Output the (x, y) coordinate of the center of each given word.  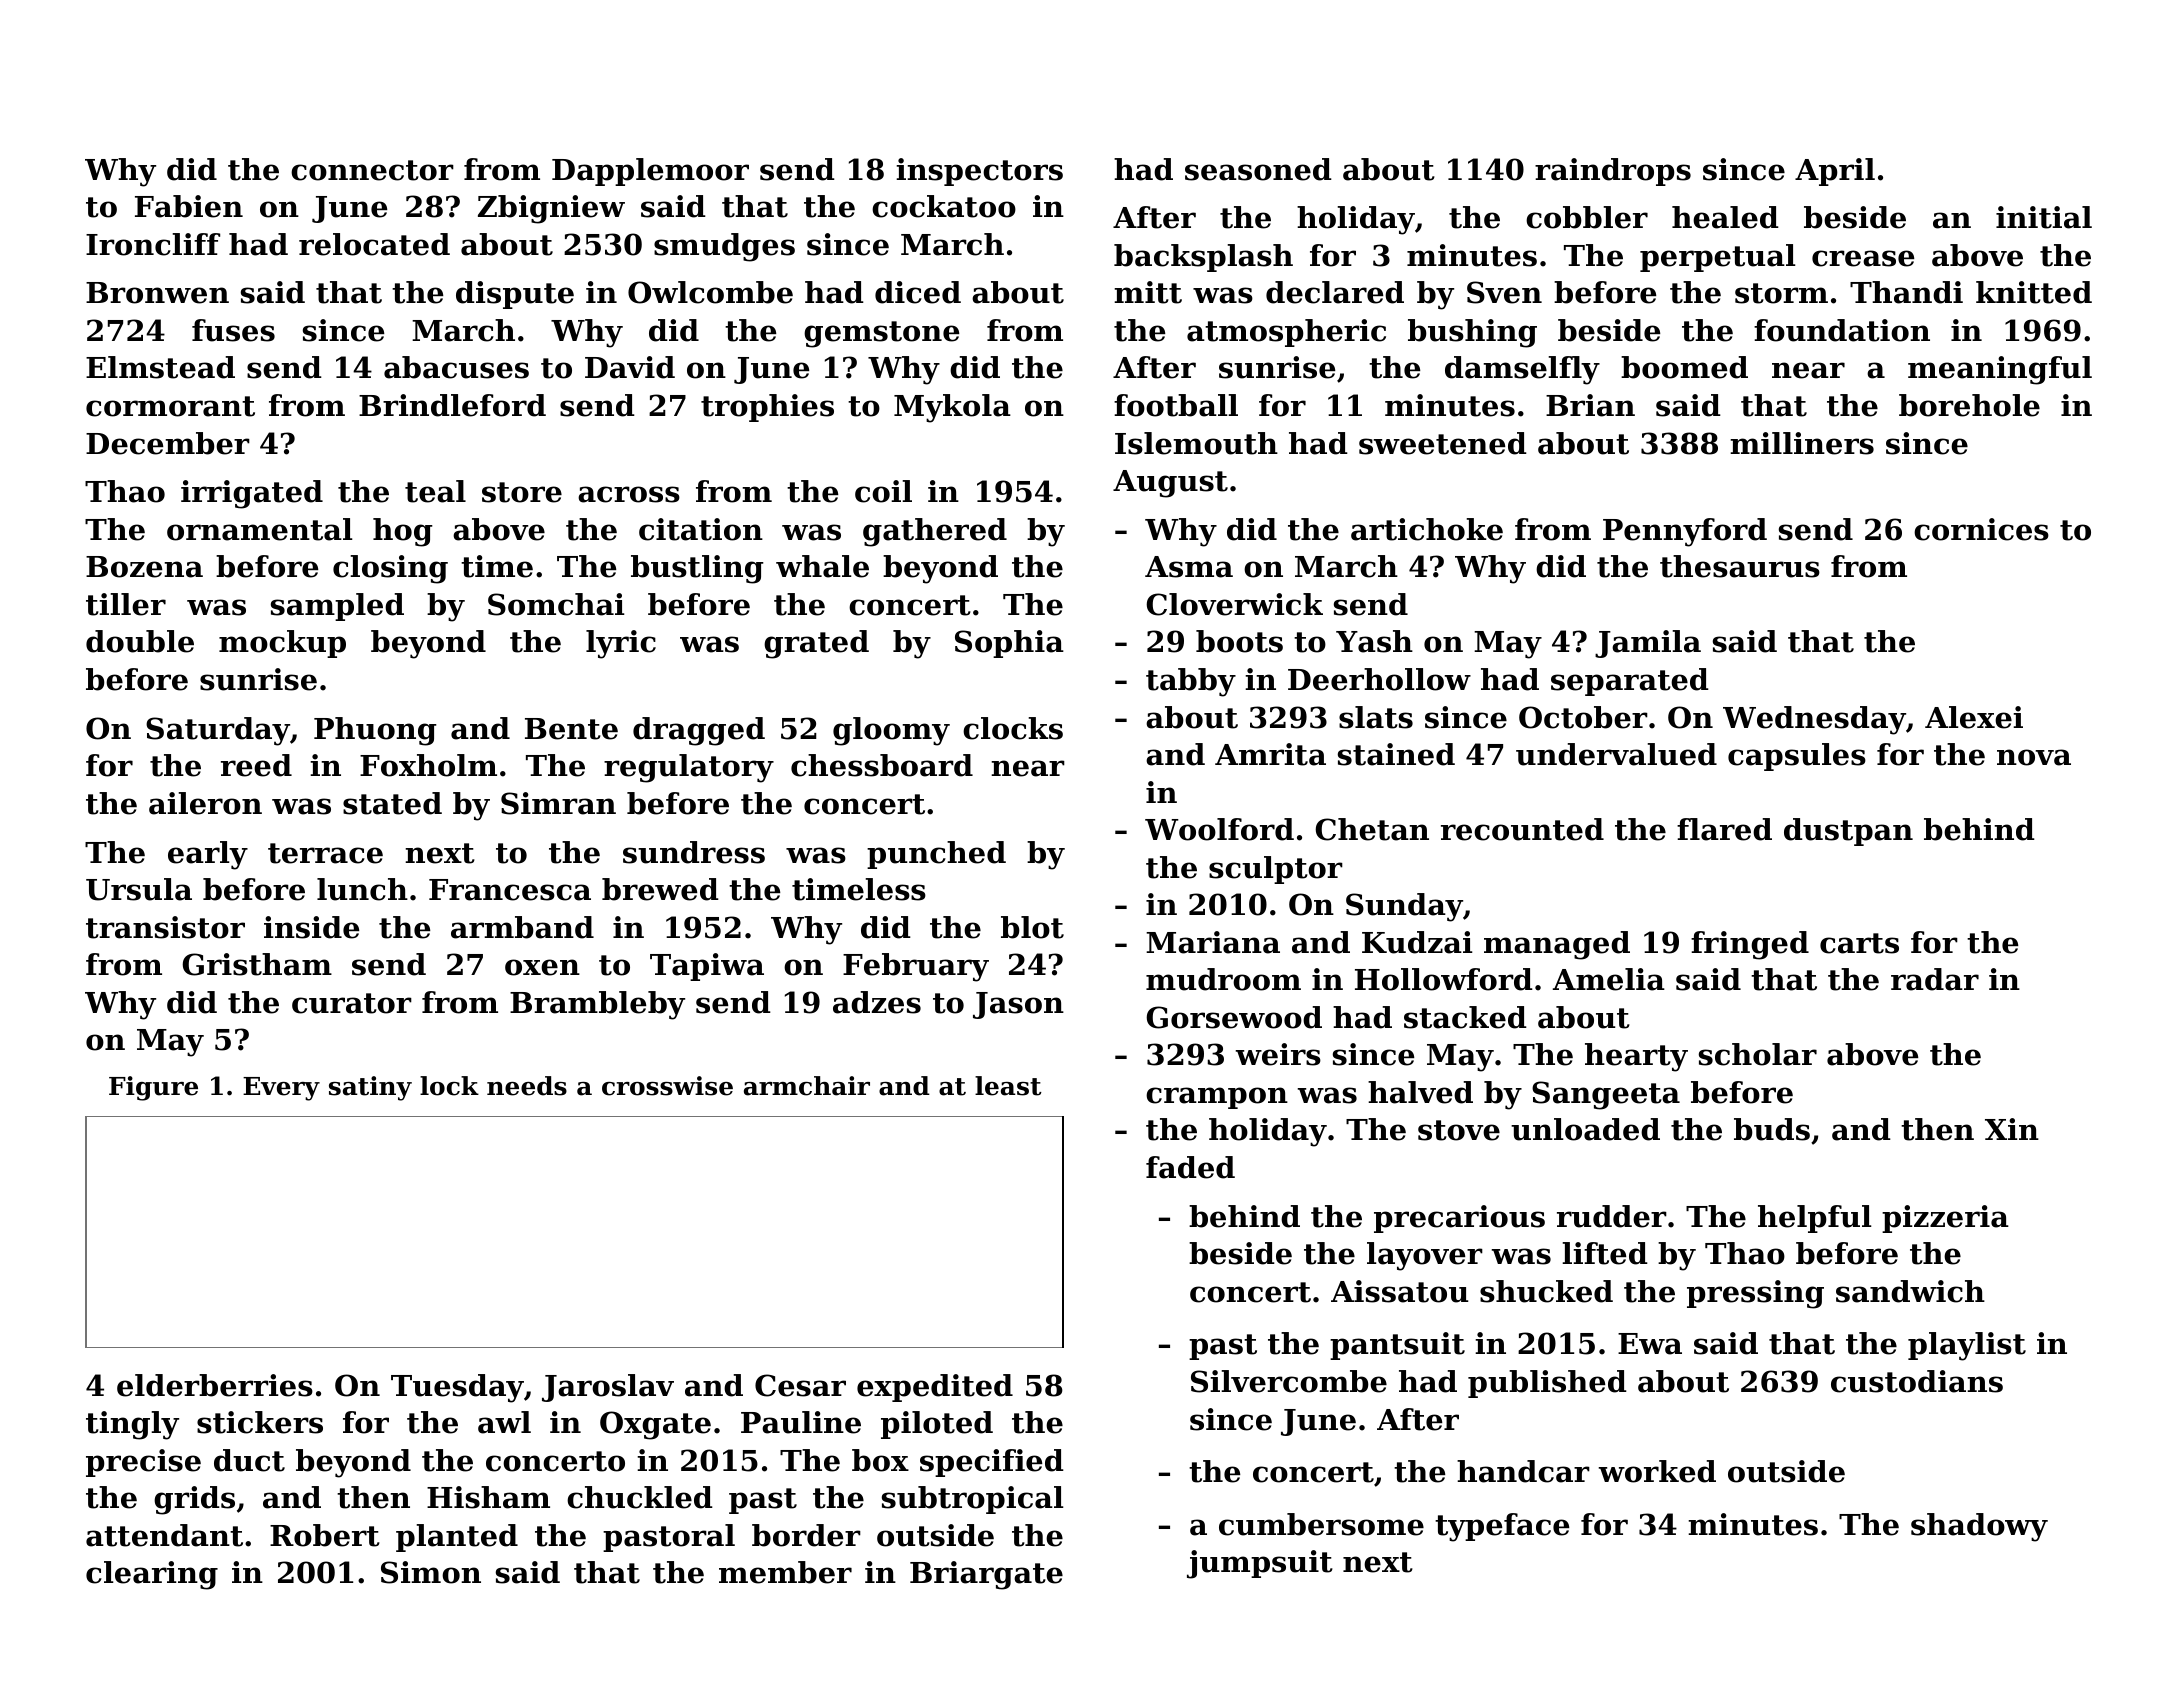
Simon (431, 1572)
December (168, 443)
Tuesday (457, 1388)
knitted (2034, 292)
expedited (935, 1388)
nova (2034, 757)
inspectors (979, 172)
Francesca (510, 890)
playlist (1967, 1346)
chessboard (882, 765)
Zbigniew (551, 209)
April (1835, 172)
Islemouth (1196, 443)
